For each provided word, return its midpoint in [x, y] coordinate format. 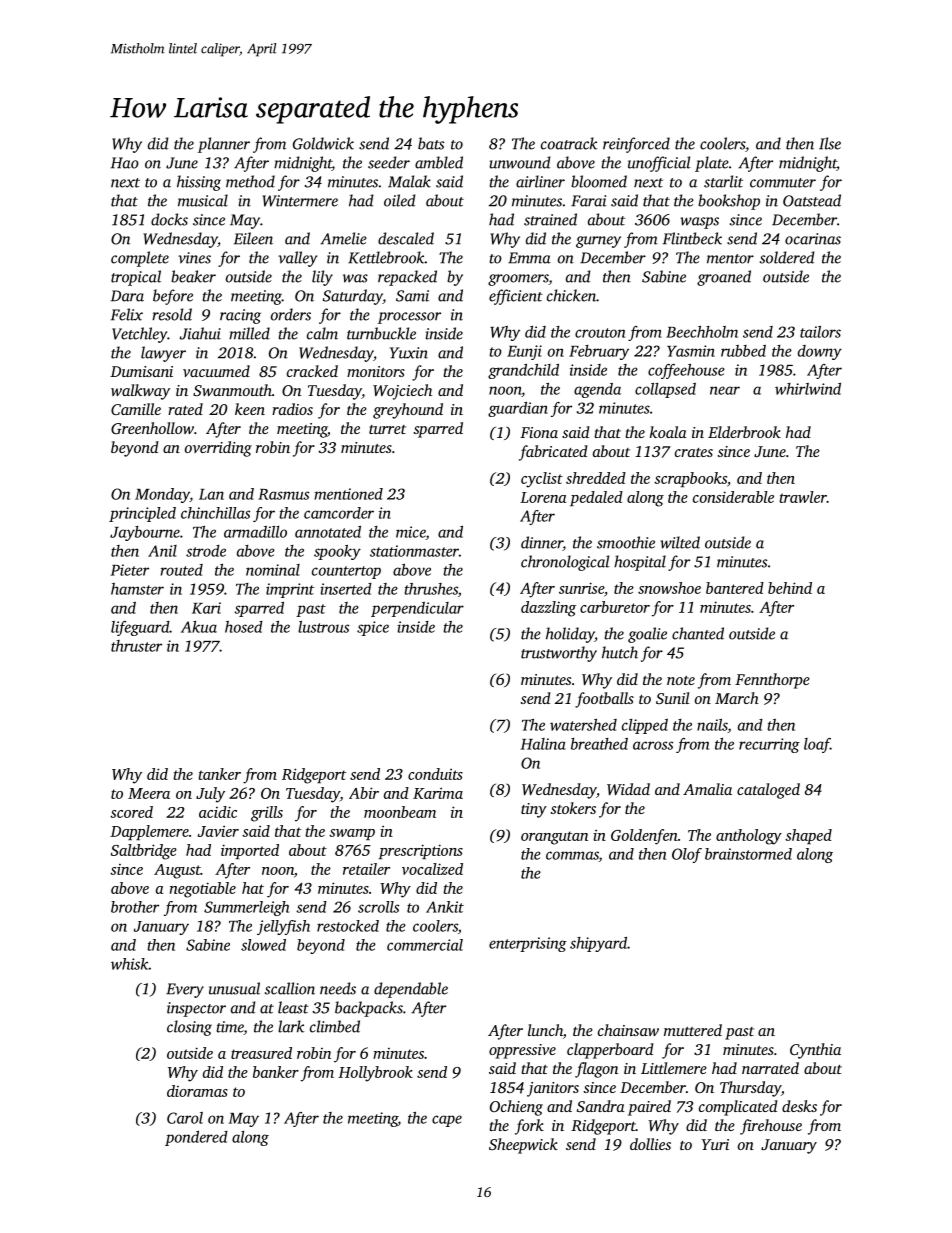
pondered [196, 1138]
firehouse [771, 1127]
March [737, 698]
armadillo [255, 532]
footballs [604, 700]
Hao [125, 163]
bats [431, 143]
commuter [783, 183]
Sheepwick [523, 1146]
